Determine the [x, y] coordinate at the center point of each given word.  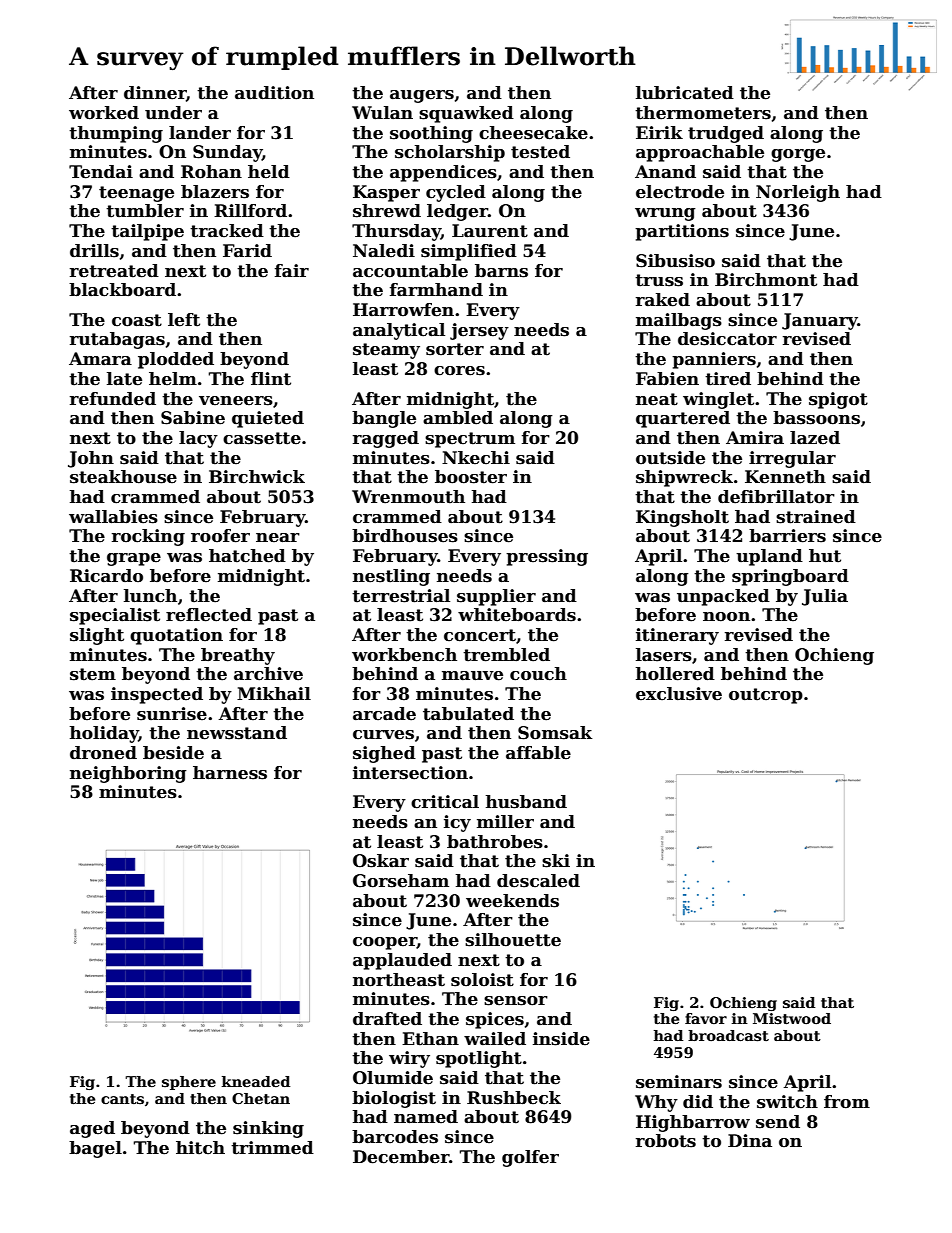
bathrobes [495, 842]
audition [274, 93]
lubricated [685, 93]
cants [122, 1099]
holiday [104, 734]
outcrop [766, 696]
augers [422, 96]
